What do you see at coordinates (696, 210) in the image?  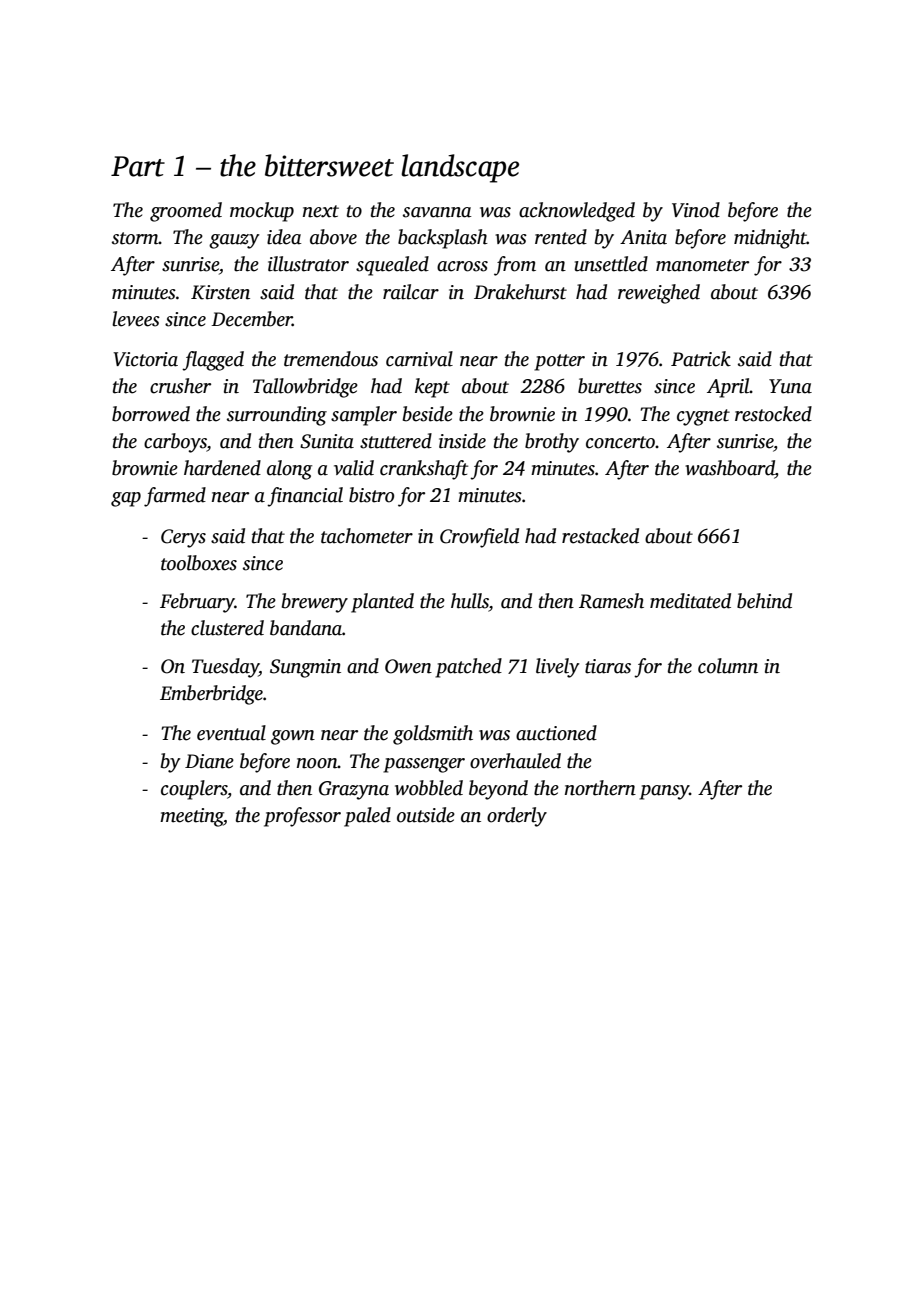 I see `Vinod` at bounding box center [696, 210].
